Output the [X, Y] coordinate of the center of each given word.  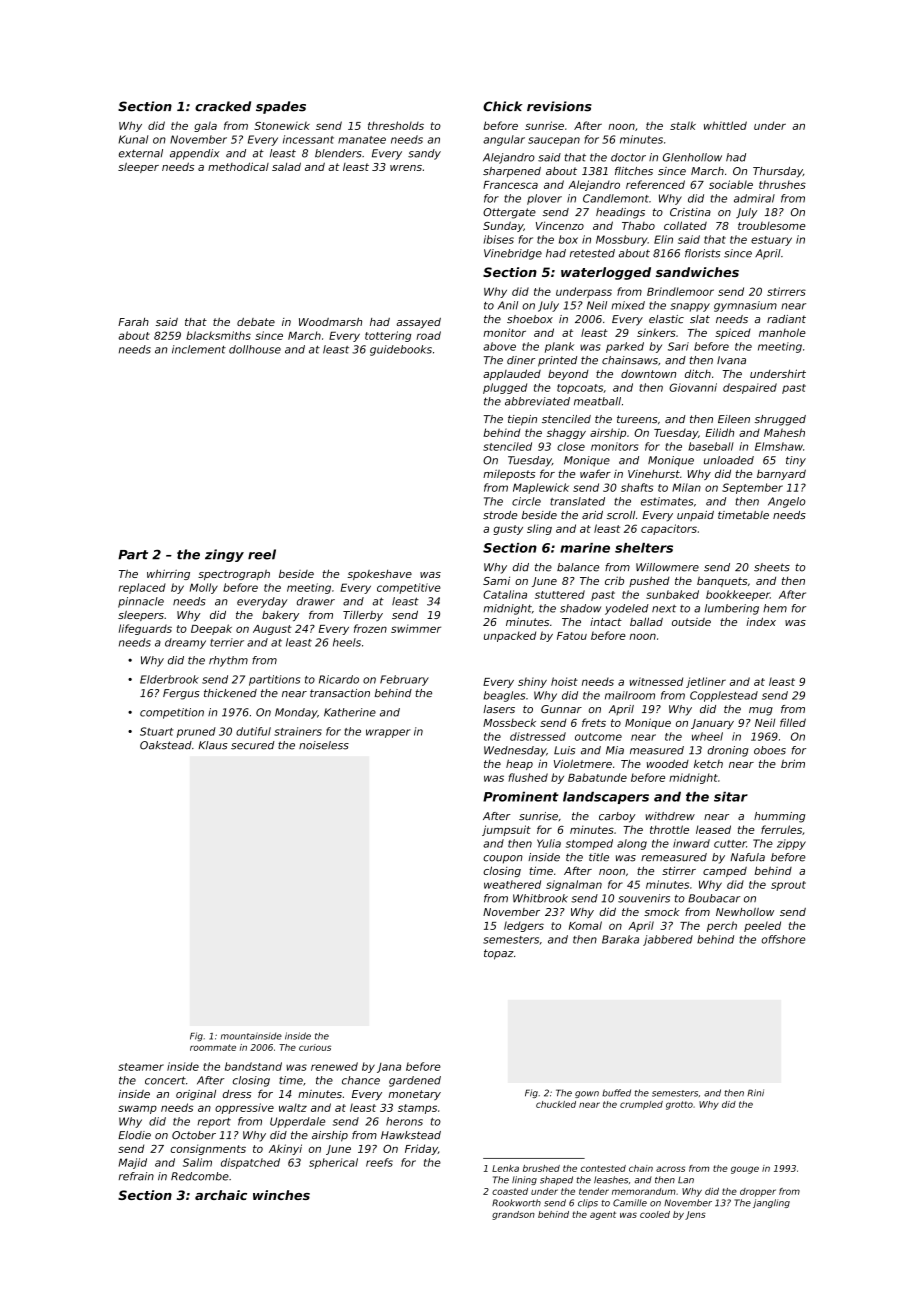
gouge [745, 1170]
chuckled [556, 1104]
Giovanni [693, 387]
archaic [221, 1195]
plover [544, 199]
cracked [223, 106]
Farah [133, 322]
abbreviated [537, 401]
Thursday [778, 172]
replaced [142, 588]
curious [315, 1047]
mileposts [509, 475]
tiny [796, 461]
